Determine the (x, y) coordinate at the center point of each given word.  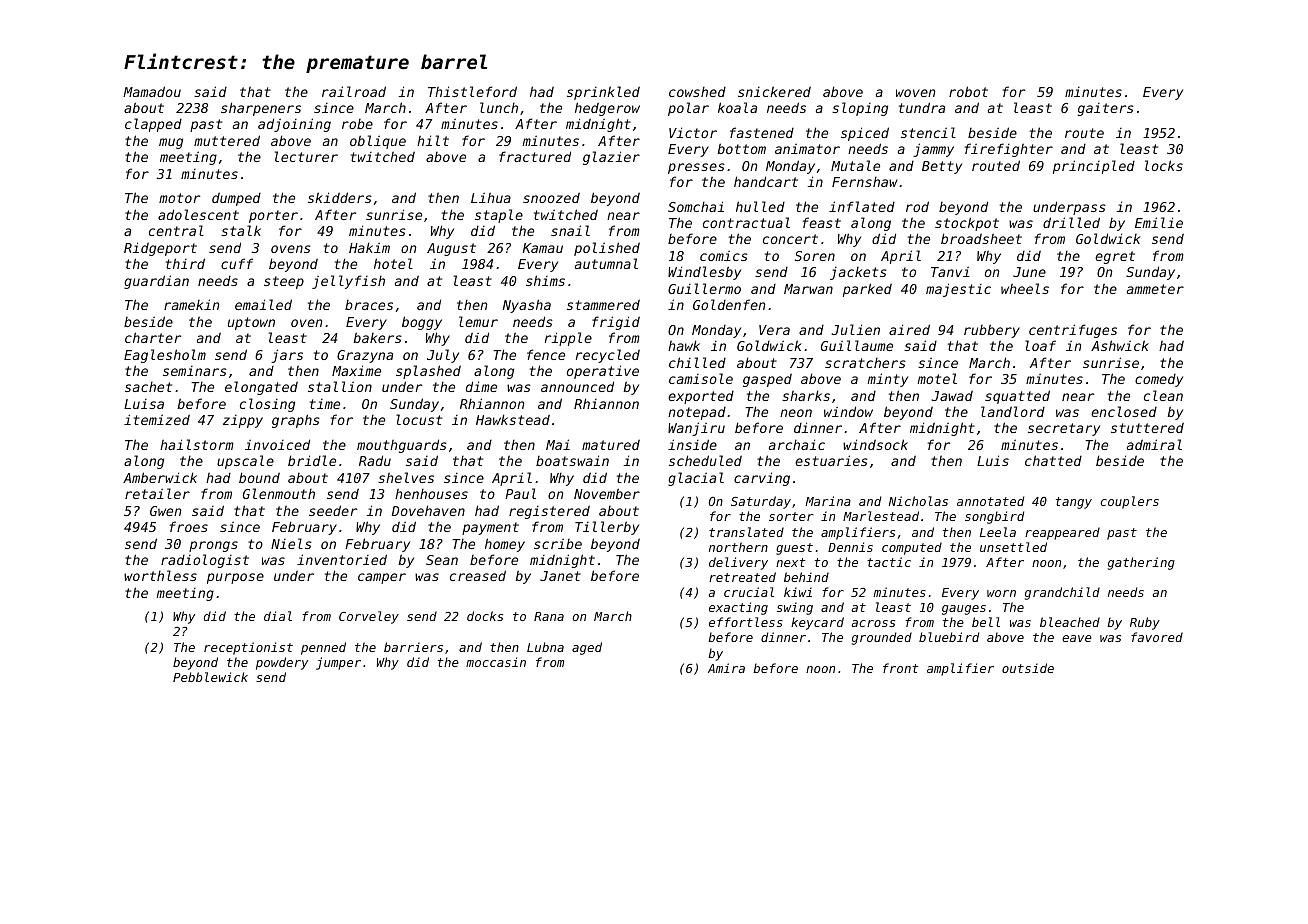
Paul (520, 493)
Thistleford (472, 91)
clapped (153, 125)
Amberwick (160, 477)
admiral (1154, 444)
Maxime (356, 370)
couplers (1129, 502)
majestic (958, 290)
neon (796, 413)
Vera (774, 330)
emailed (263, 304)
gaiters (1106, 109)
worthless (160, 575)
